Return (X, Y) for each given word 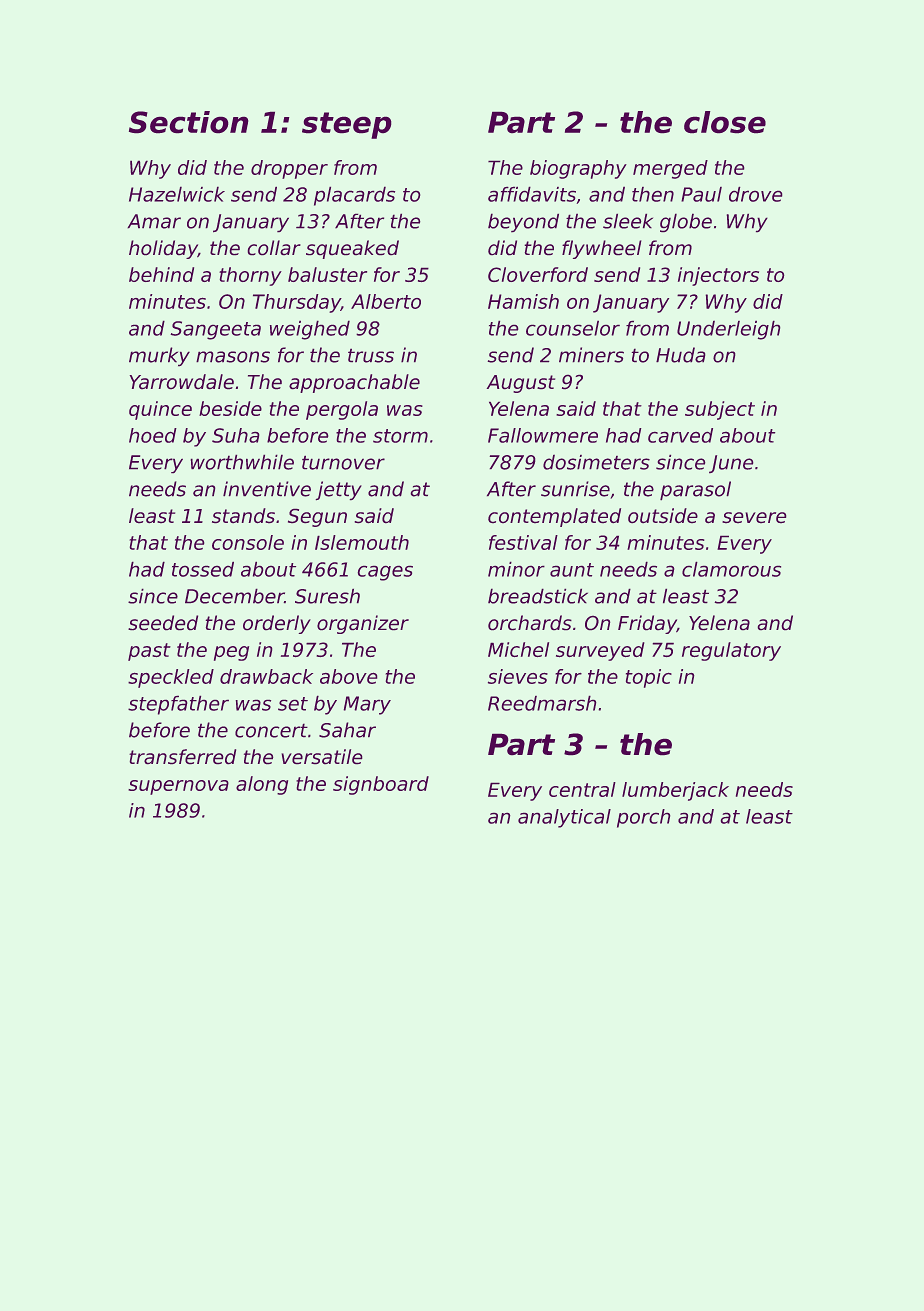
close (725, 122)
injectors (718, 276)
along (262, 785)
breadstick (538, 596)
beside (230, 408)
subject (720, 410)
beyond (523, 223)
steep (346, 125)
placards (354, 196)
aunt (572, 570)
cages (385, 573)
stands (243, 515)
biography (578, 169)
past (149, 652)
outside (663, 515)
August (521, 384)
